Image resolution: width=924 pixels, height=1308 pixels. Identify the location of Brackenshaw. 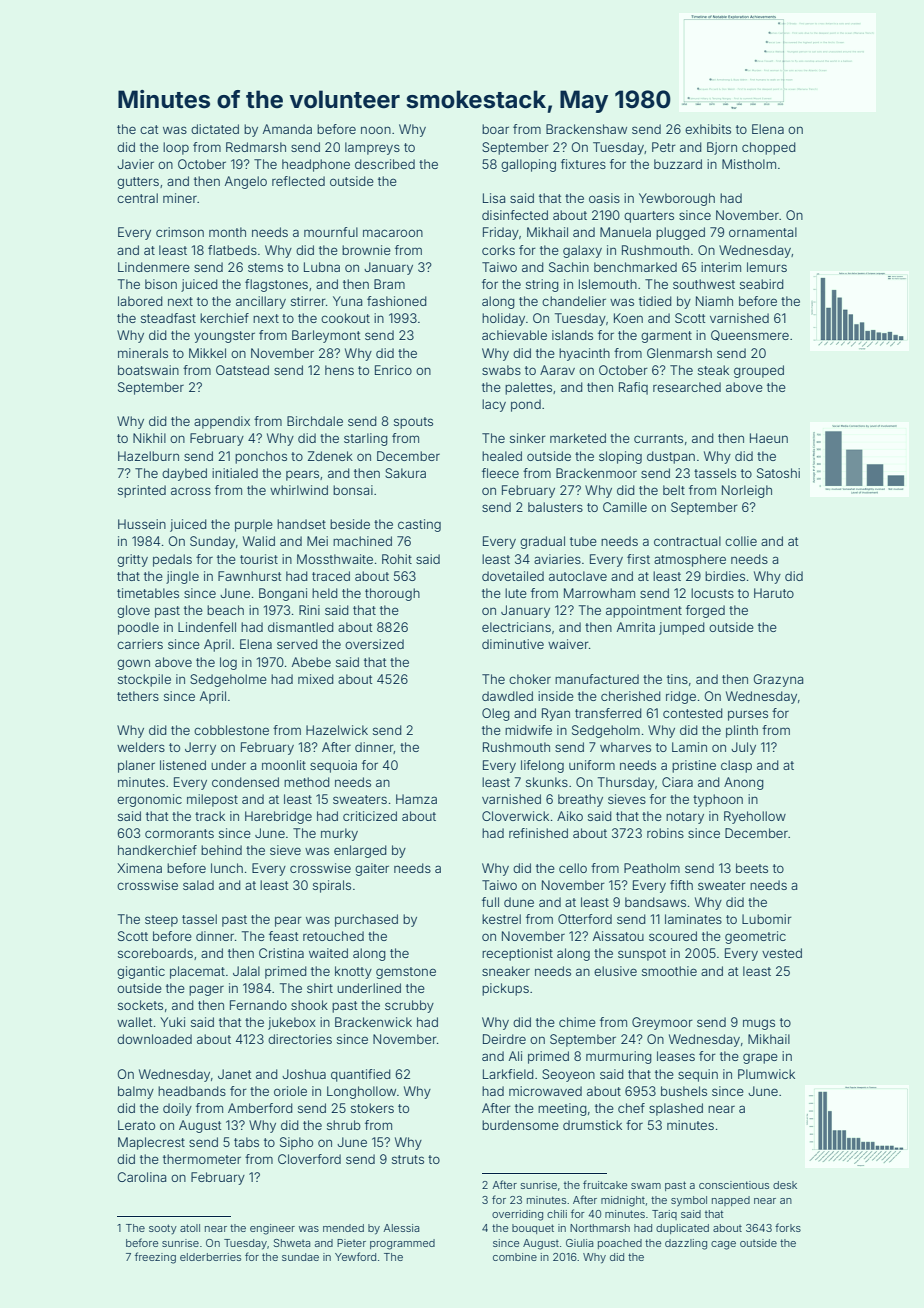
(586, 129).
